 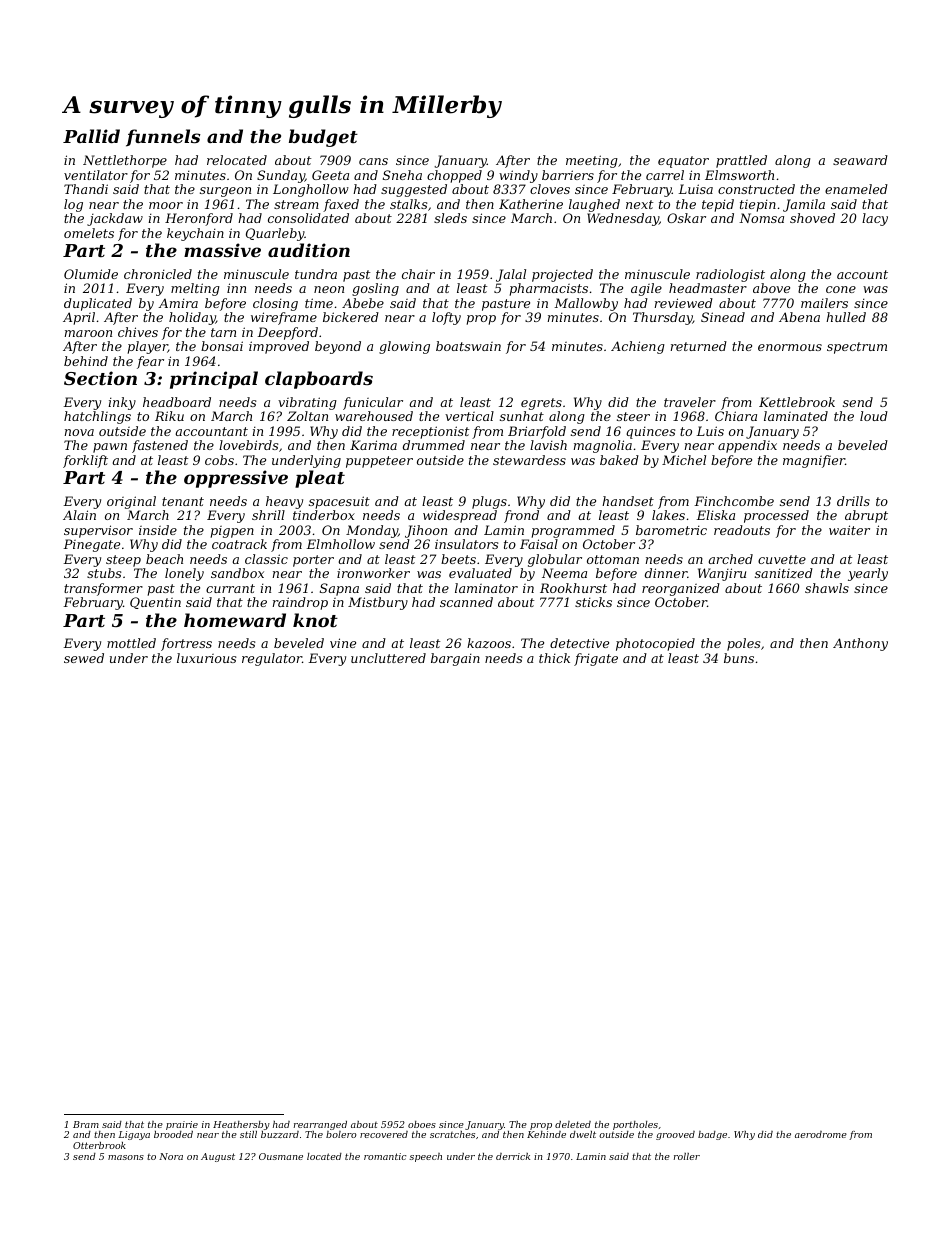 What do you see at coordinates (218, 1157) in the page?
I see `August` at bounding box center [218, 1157].
